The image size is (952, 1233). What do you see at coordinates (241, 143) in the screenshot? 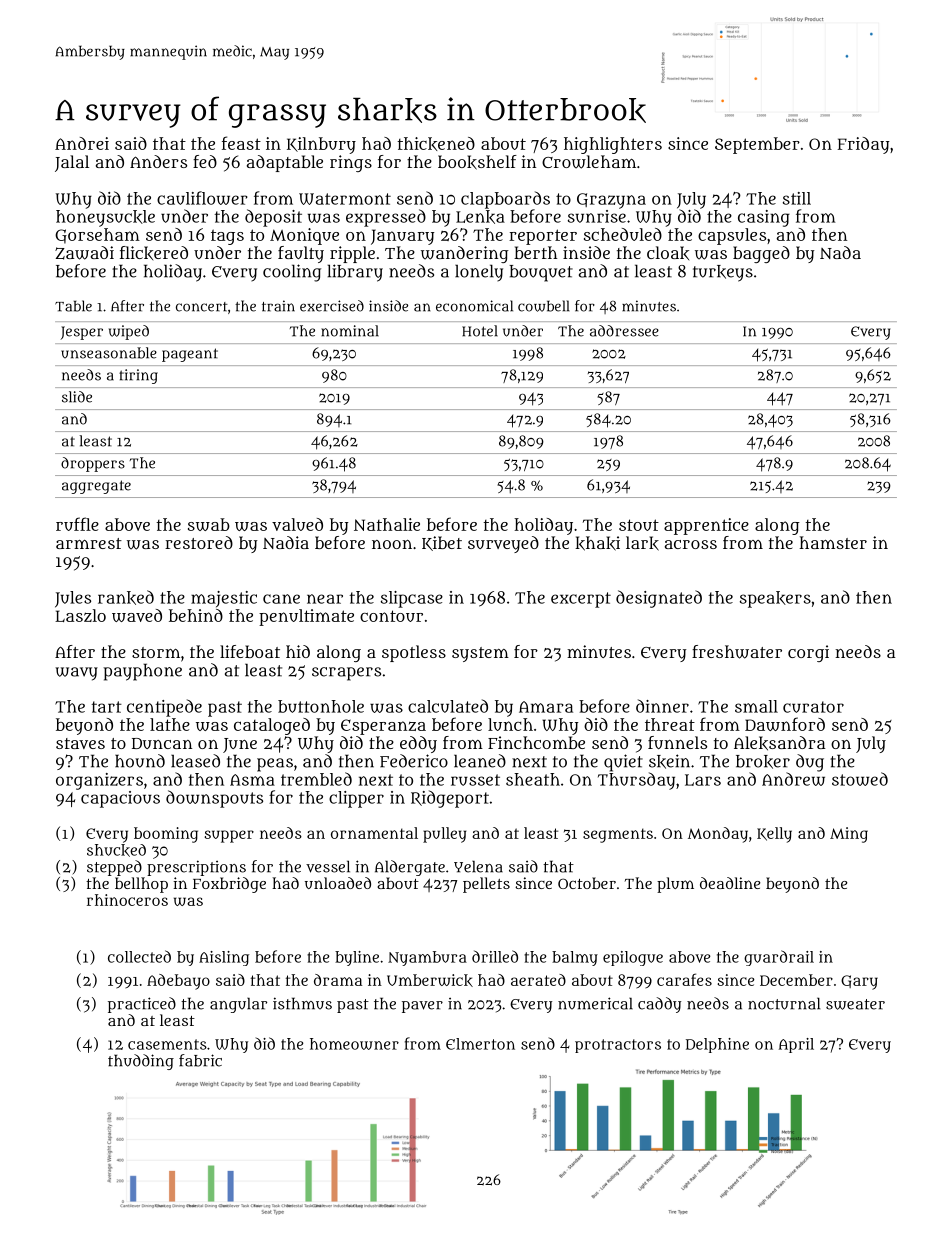
I see `feast` at bounding box center [241, 143].
